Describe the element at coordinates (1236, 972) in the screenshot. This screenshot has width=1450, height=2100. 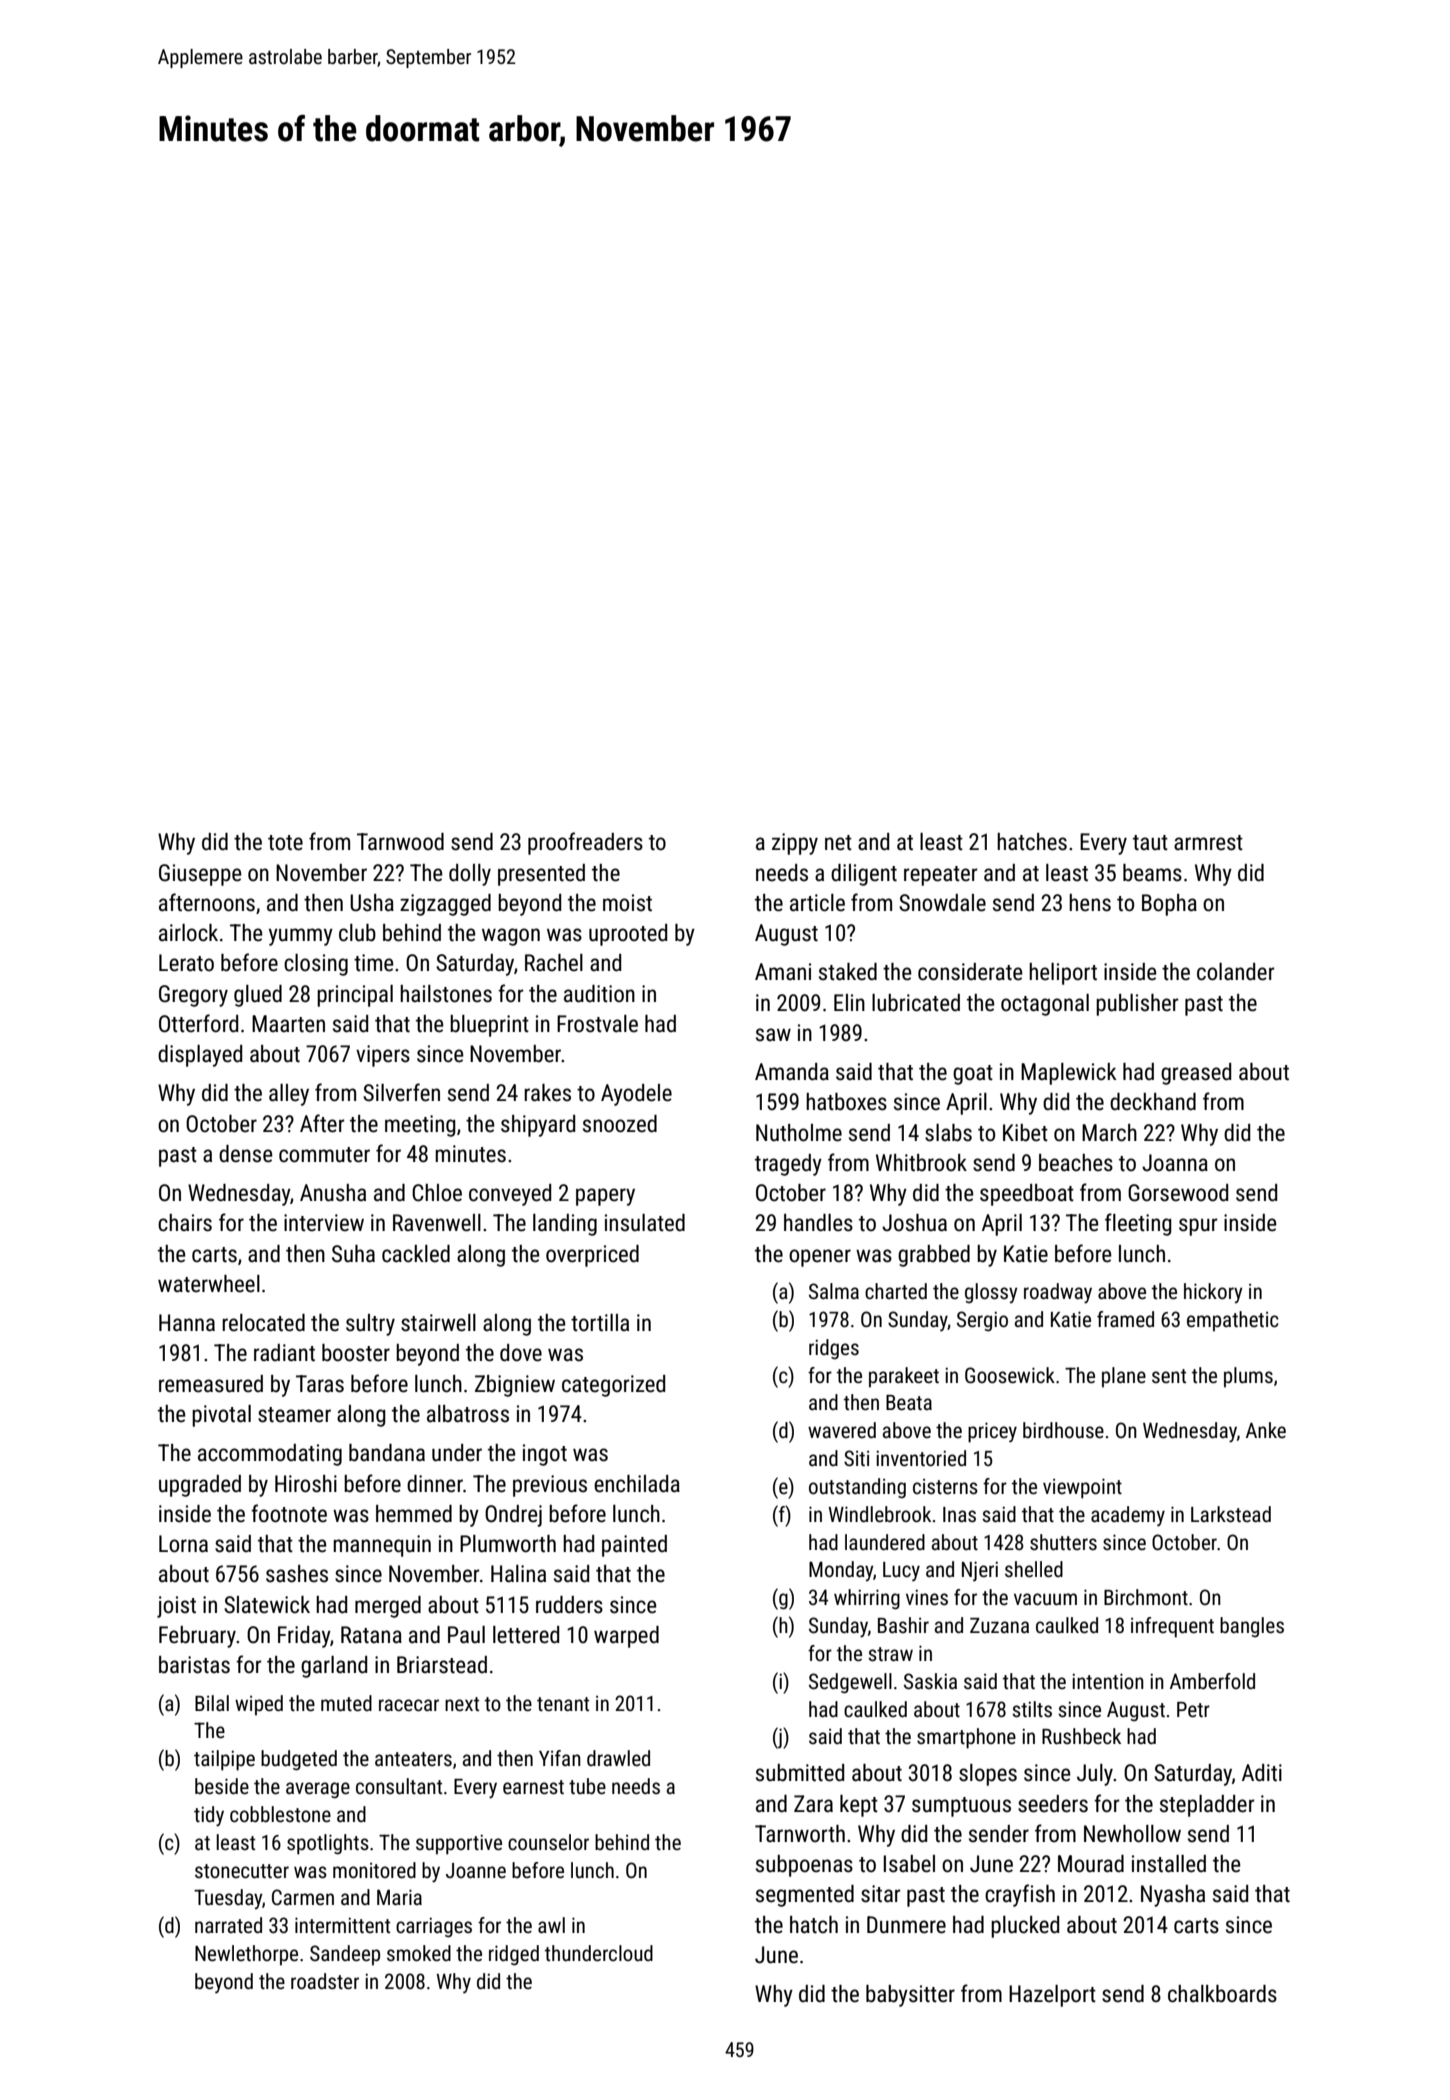
I see `colander` at that location.
